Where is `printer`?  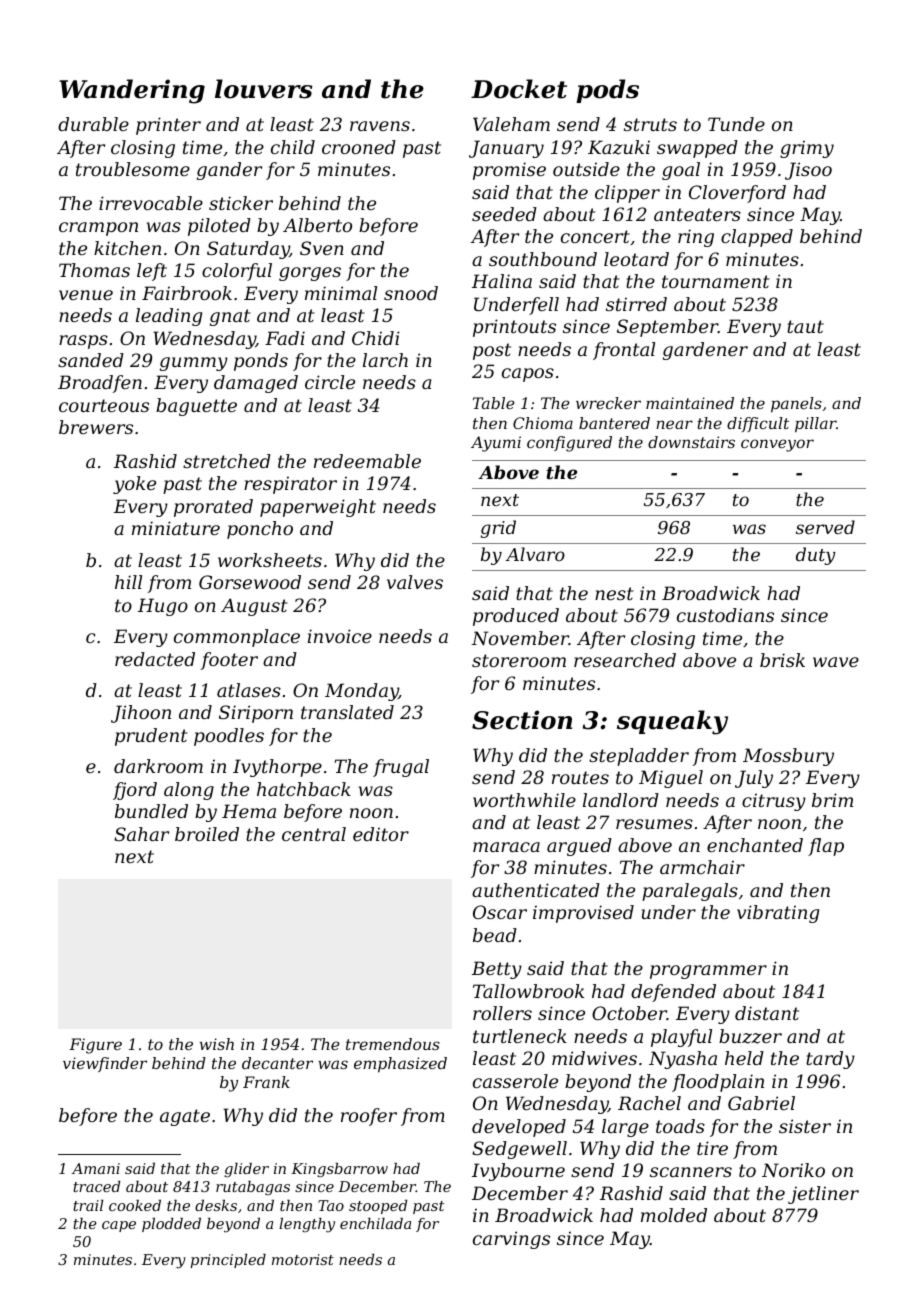
printer is located at coordinates (168, 126).
